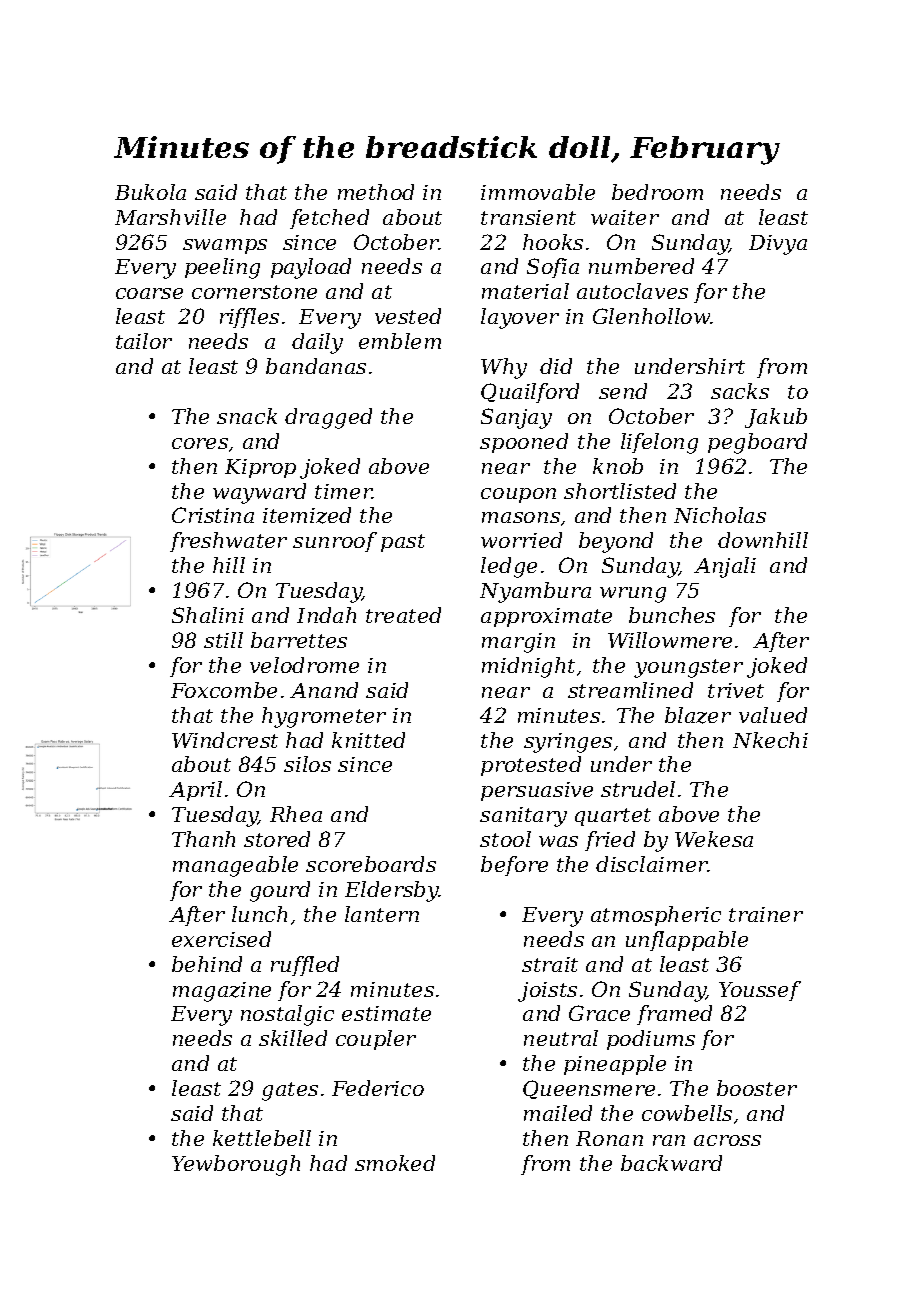 This screenshot has width=924, height=1311. I want to click on silos, so click(307, 764).
